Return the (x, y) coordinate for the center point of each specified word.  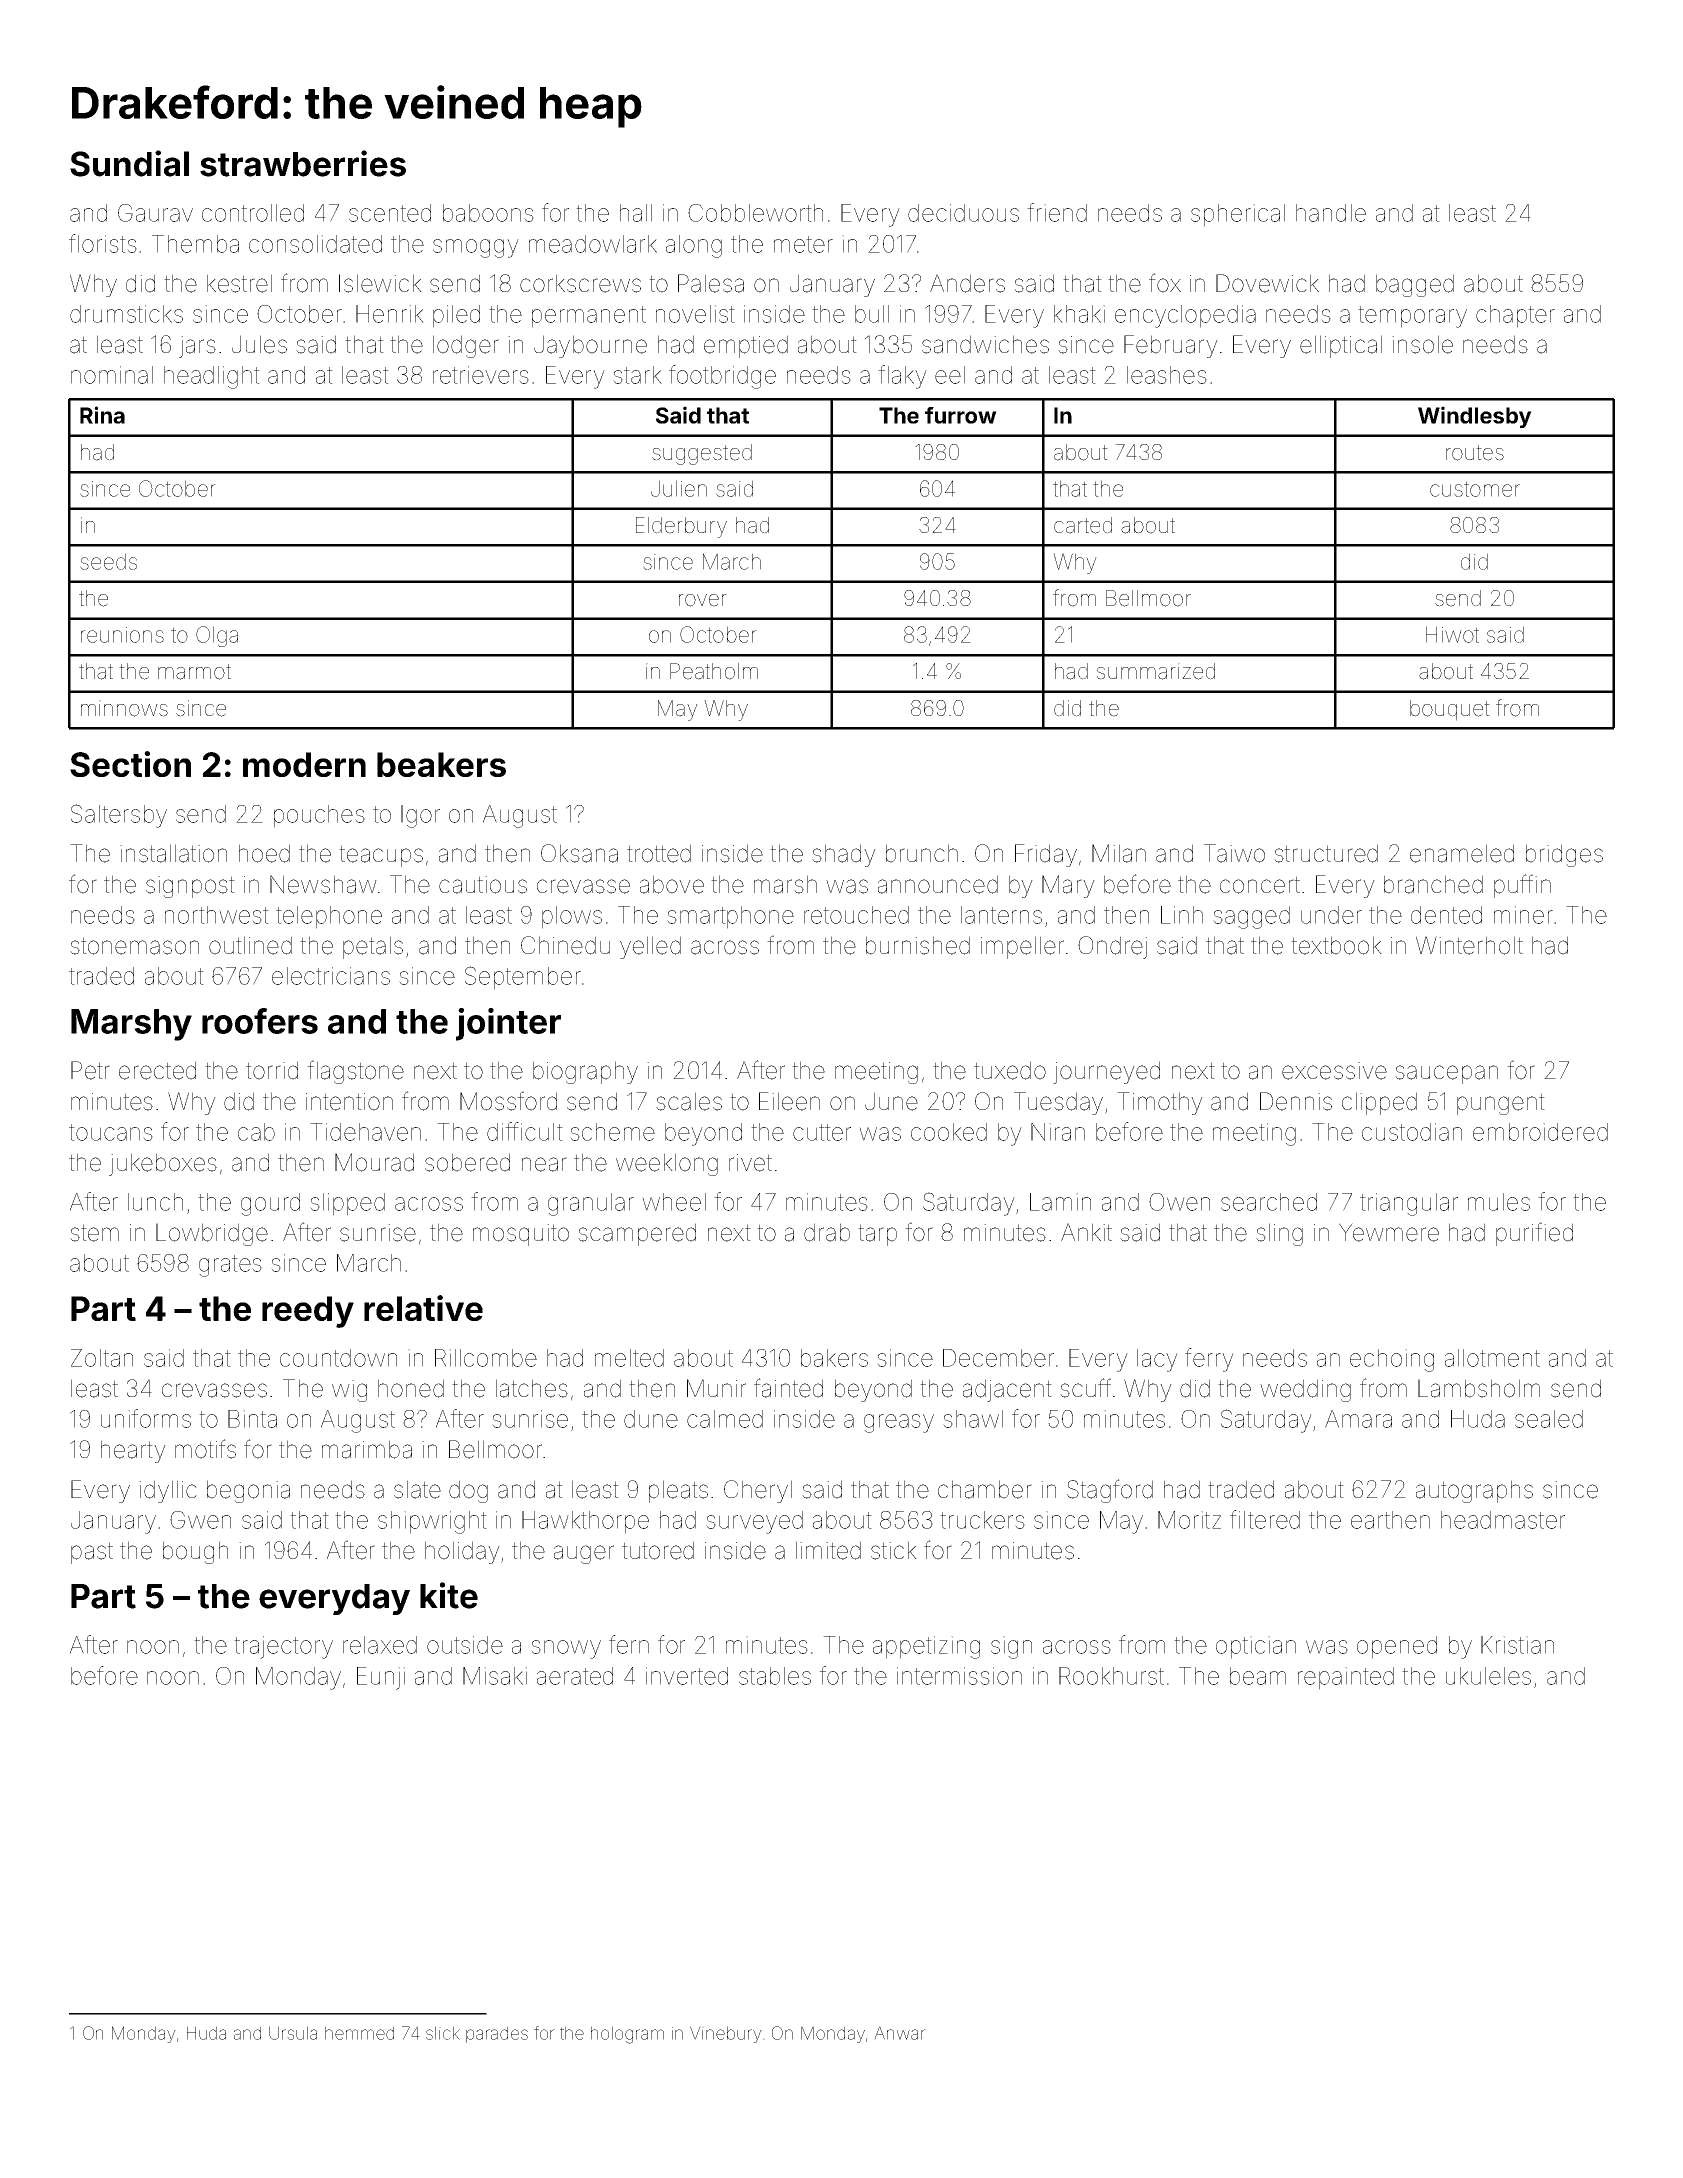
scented (390, 213)
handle (1331, 213)
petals (373, 947)
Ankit (1086, 1232)
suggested (702, 454)
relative (423, 1308)
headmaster (1503, 1520)
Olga (217, 636)
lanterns (1001, 915)
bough (195, 1552)
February (1171, 346)
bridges (1564, 855)
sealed (1549, 1419)
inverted (687, 1676)
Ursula (293, 2033)
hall (636, 213)
